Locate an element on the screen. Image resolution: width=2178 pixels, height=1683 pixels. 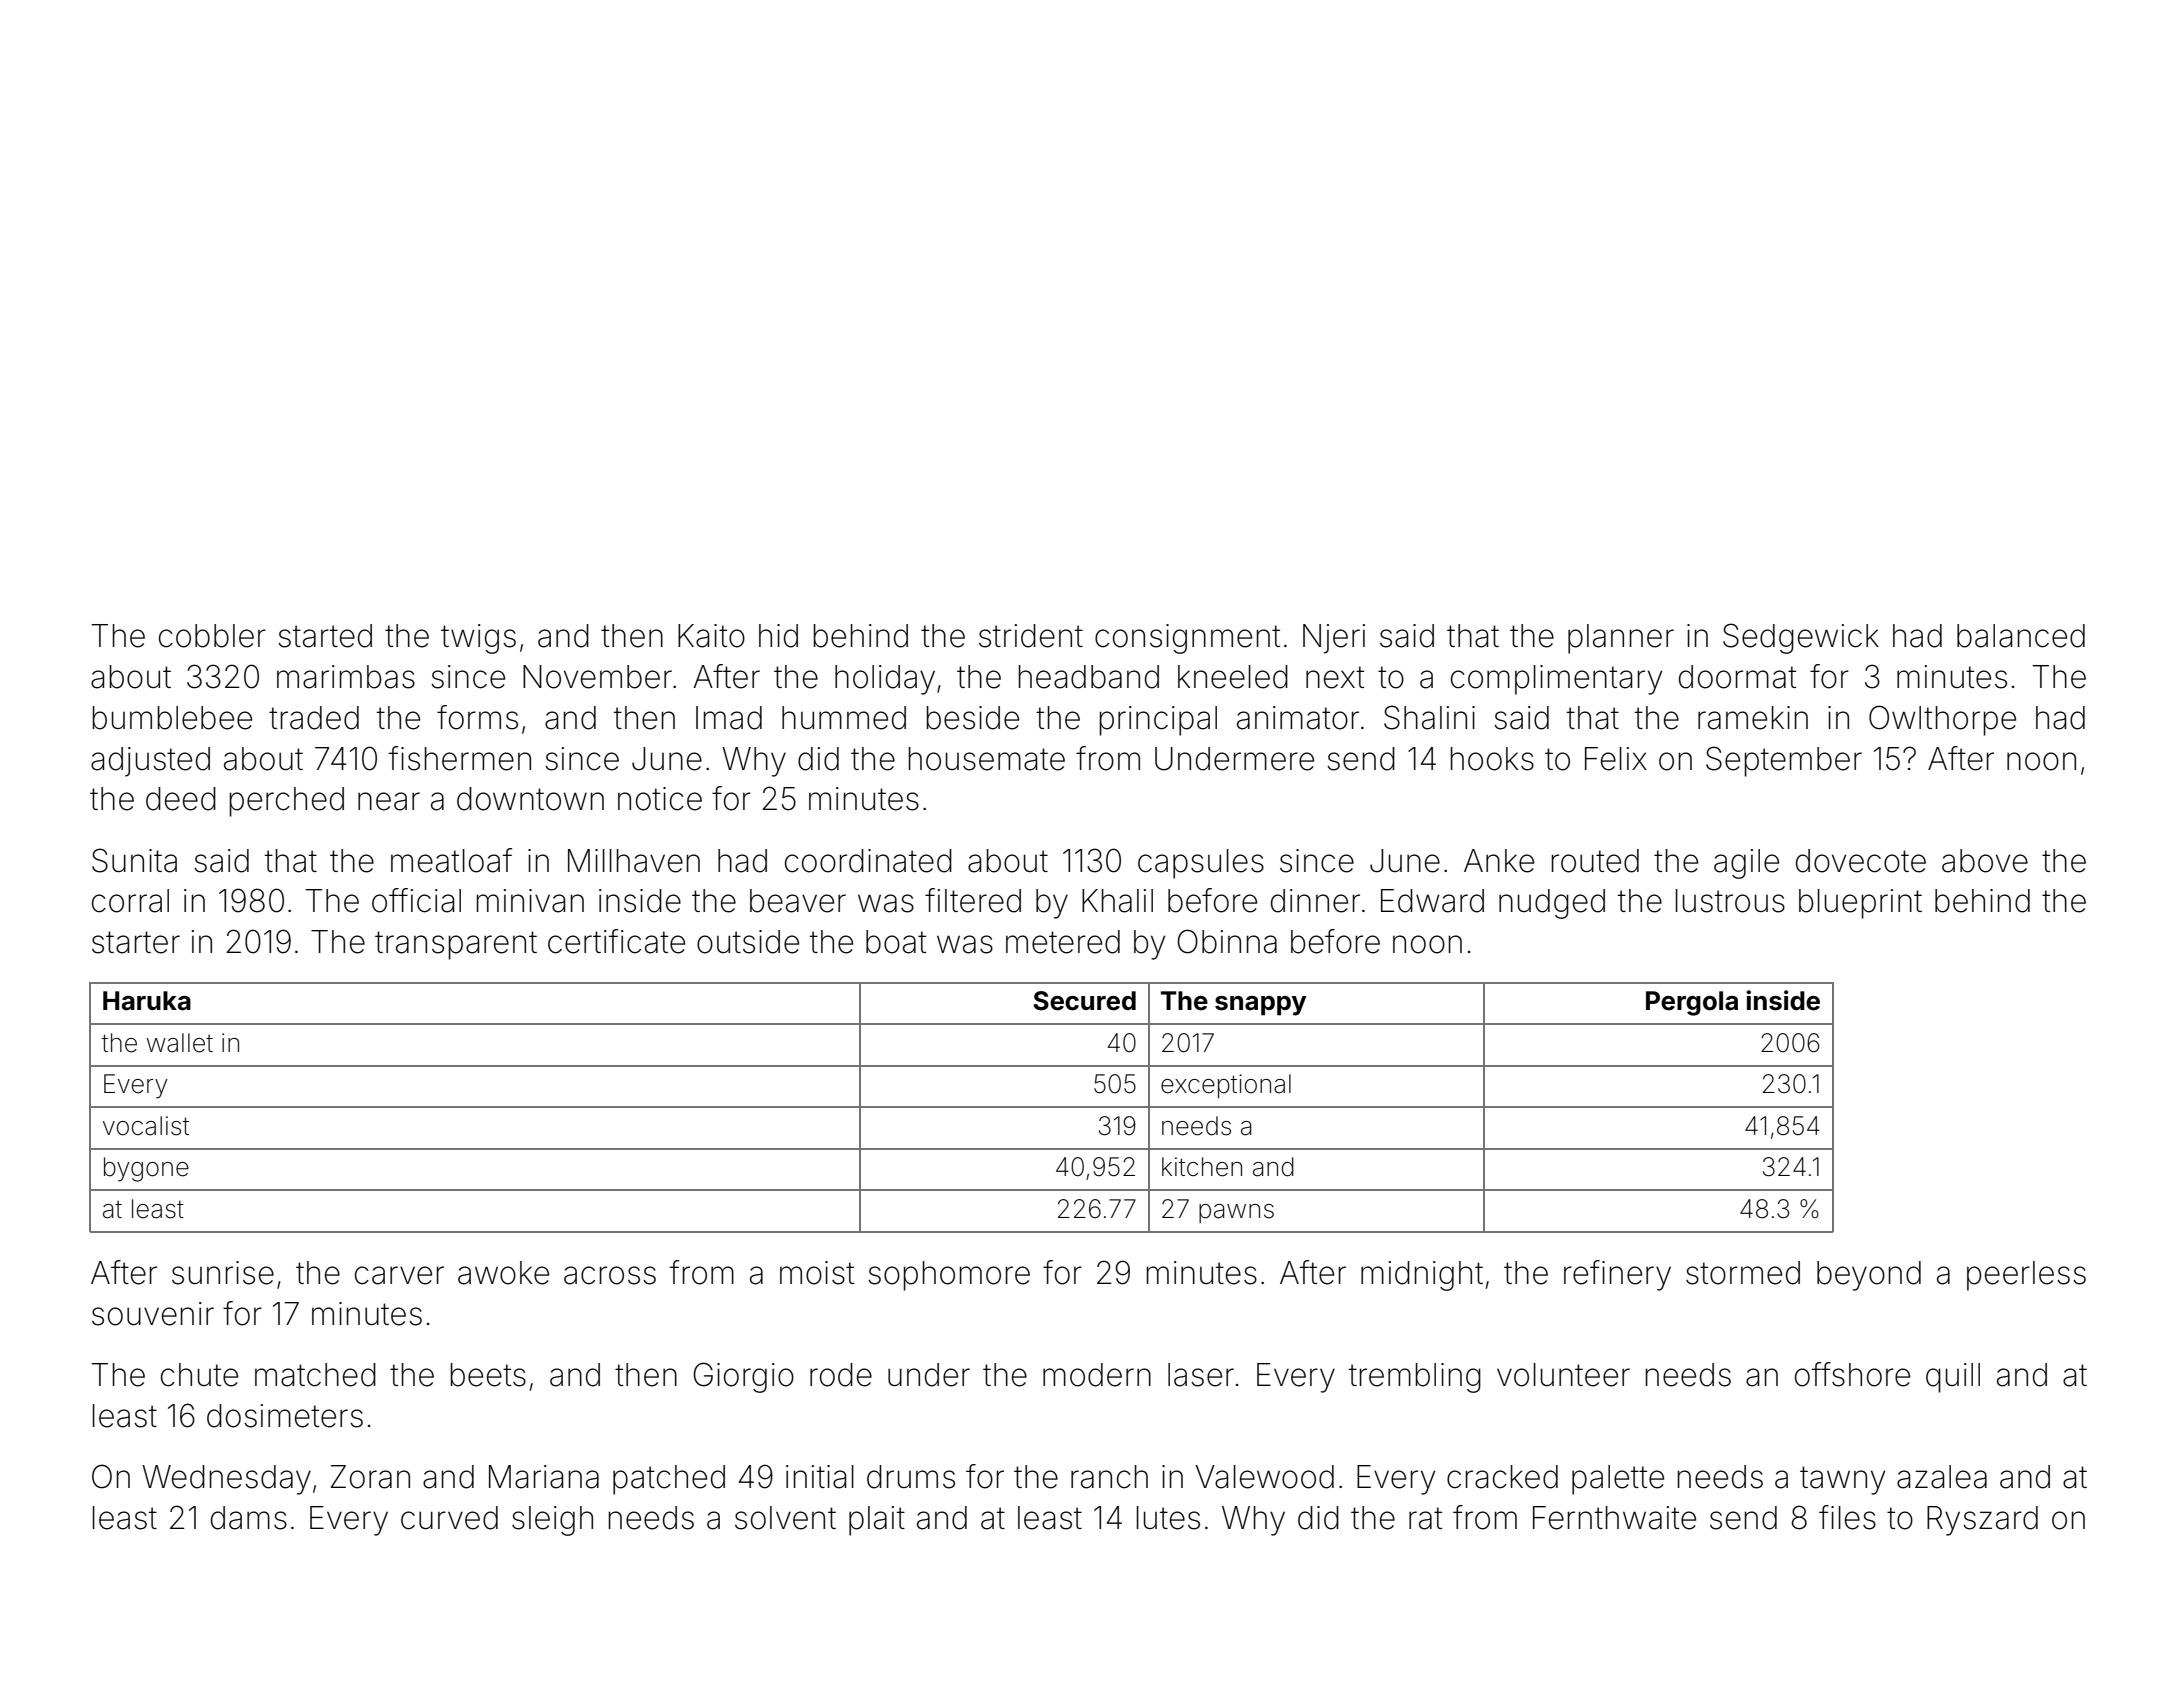
drums is located at coordinates (911, 1477).
